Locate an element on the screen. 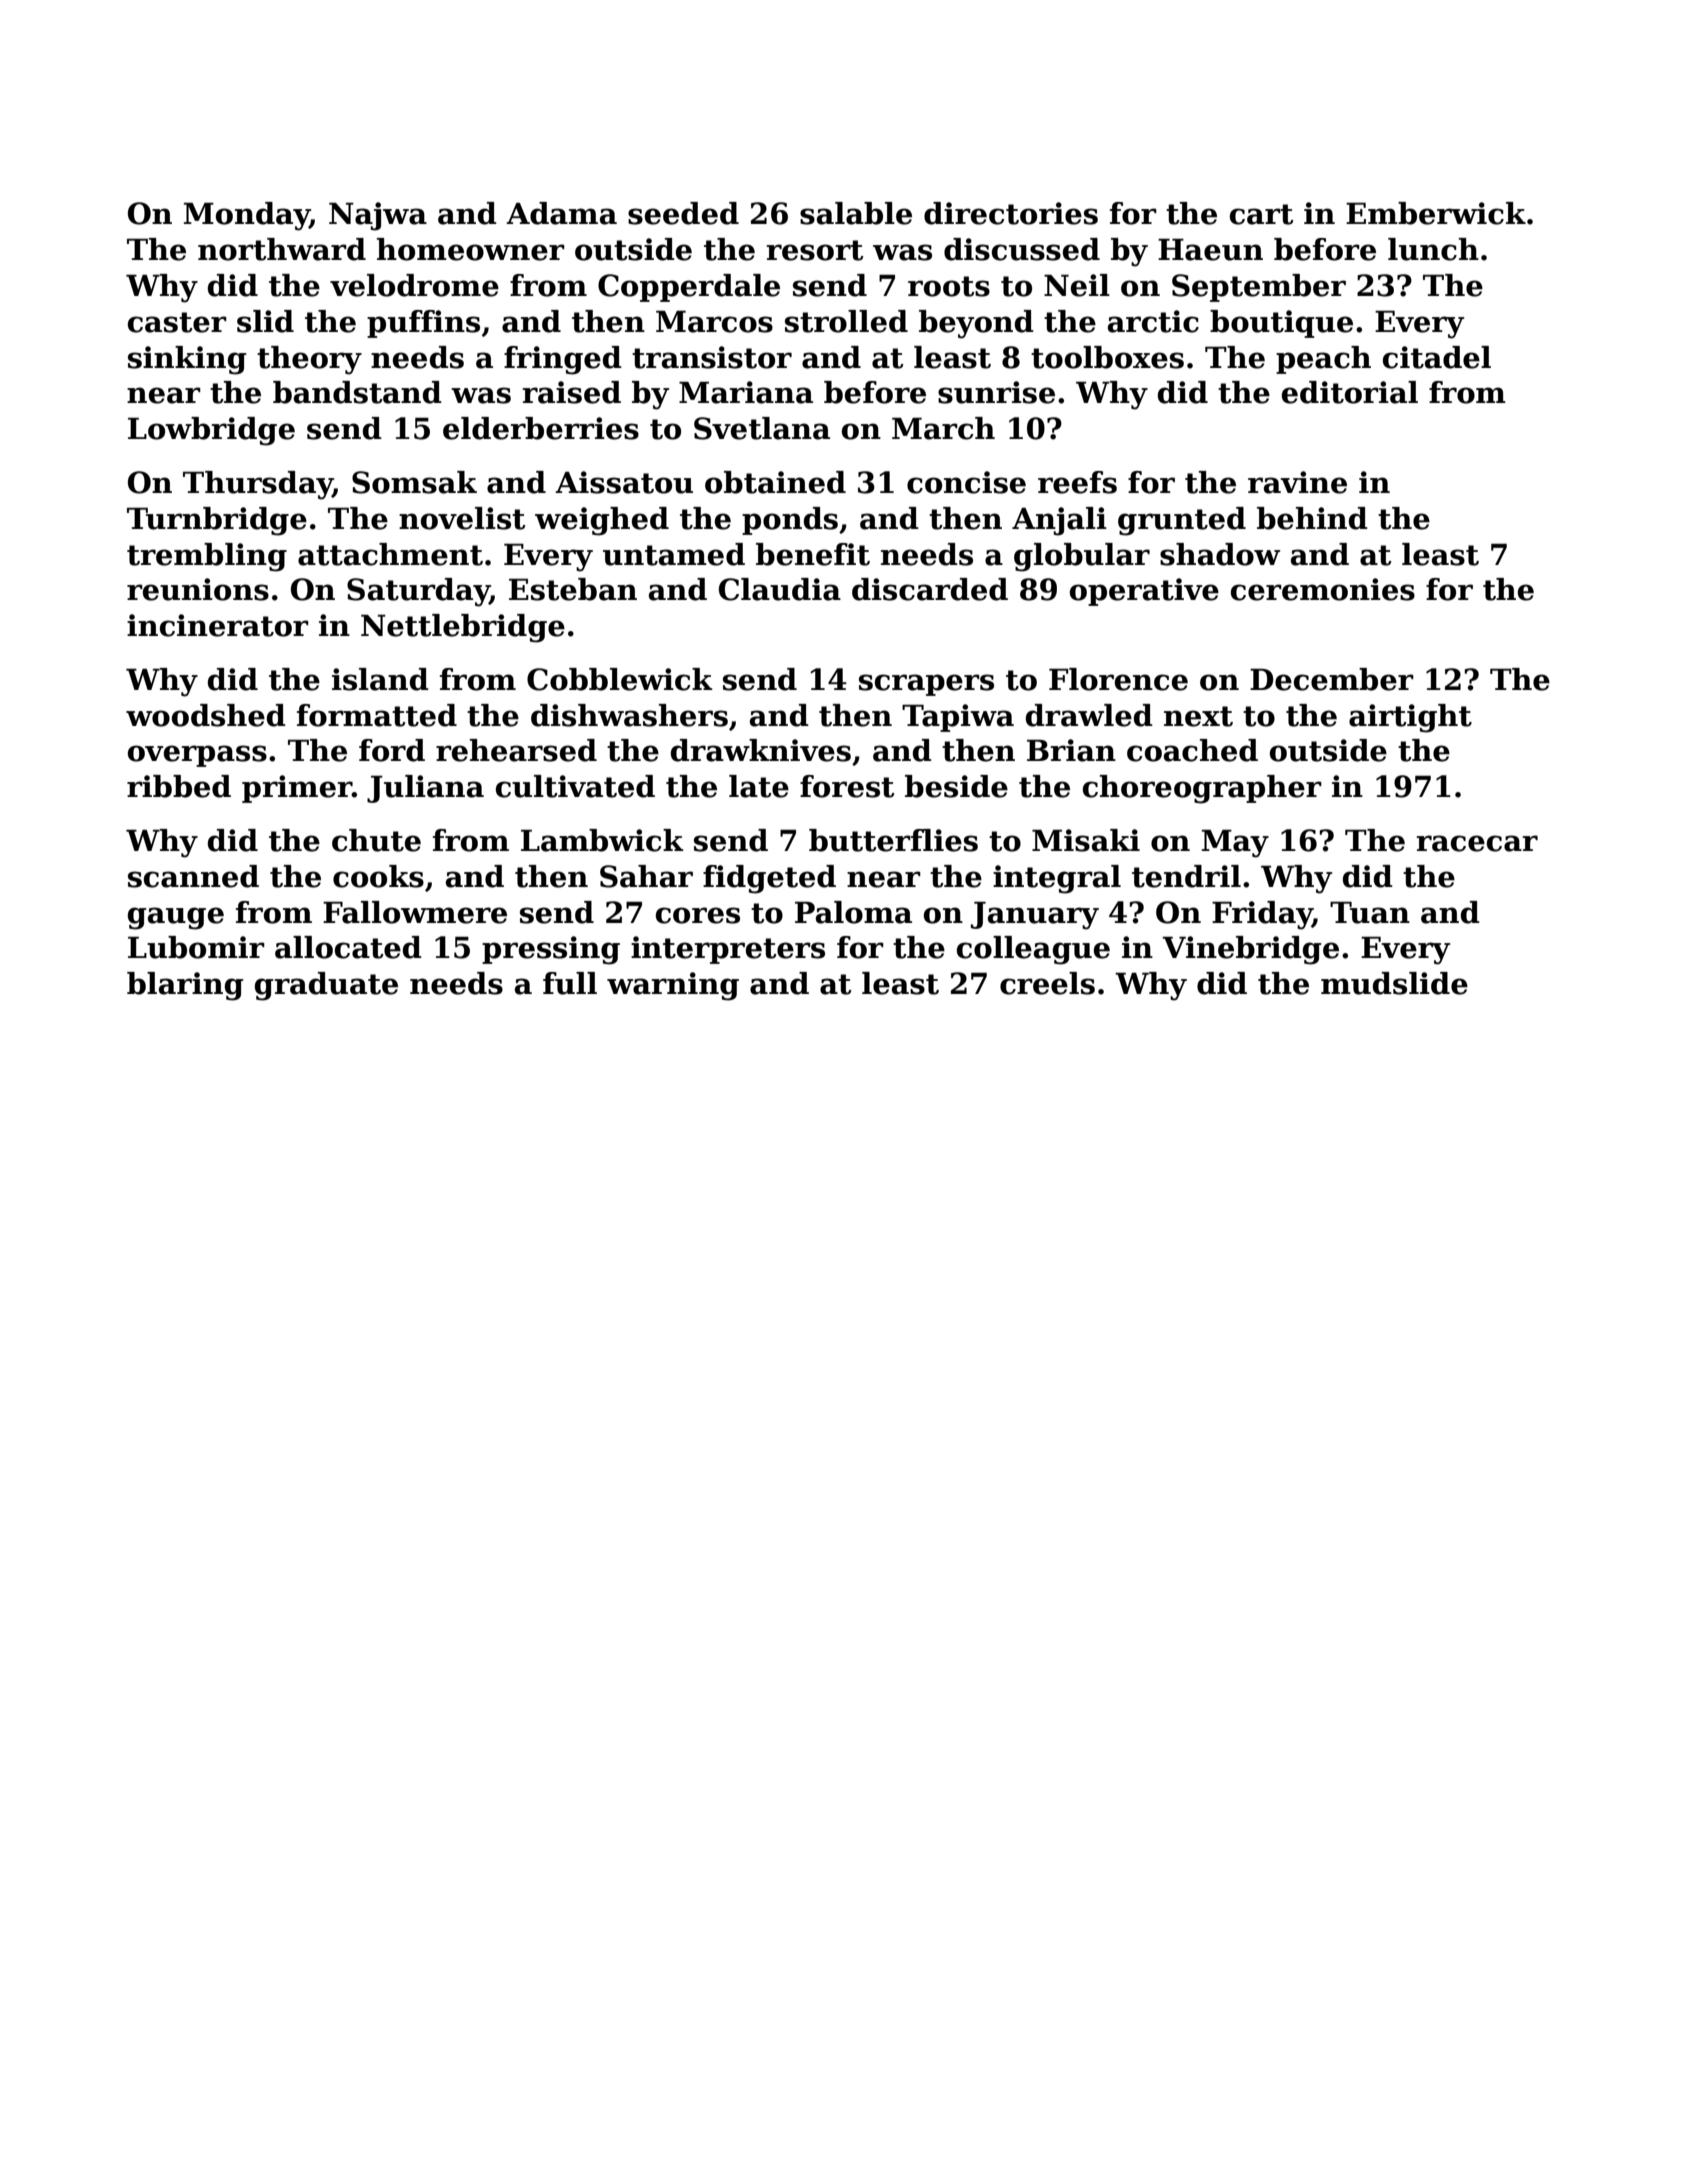 This screenshot has height=2178, width=1683. graduate is located at coordinates (326, 986).
